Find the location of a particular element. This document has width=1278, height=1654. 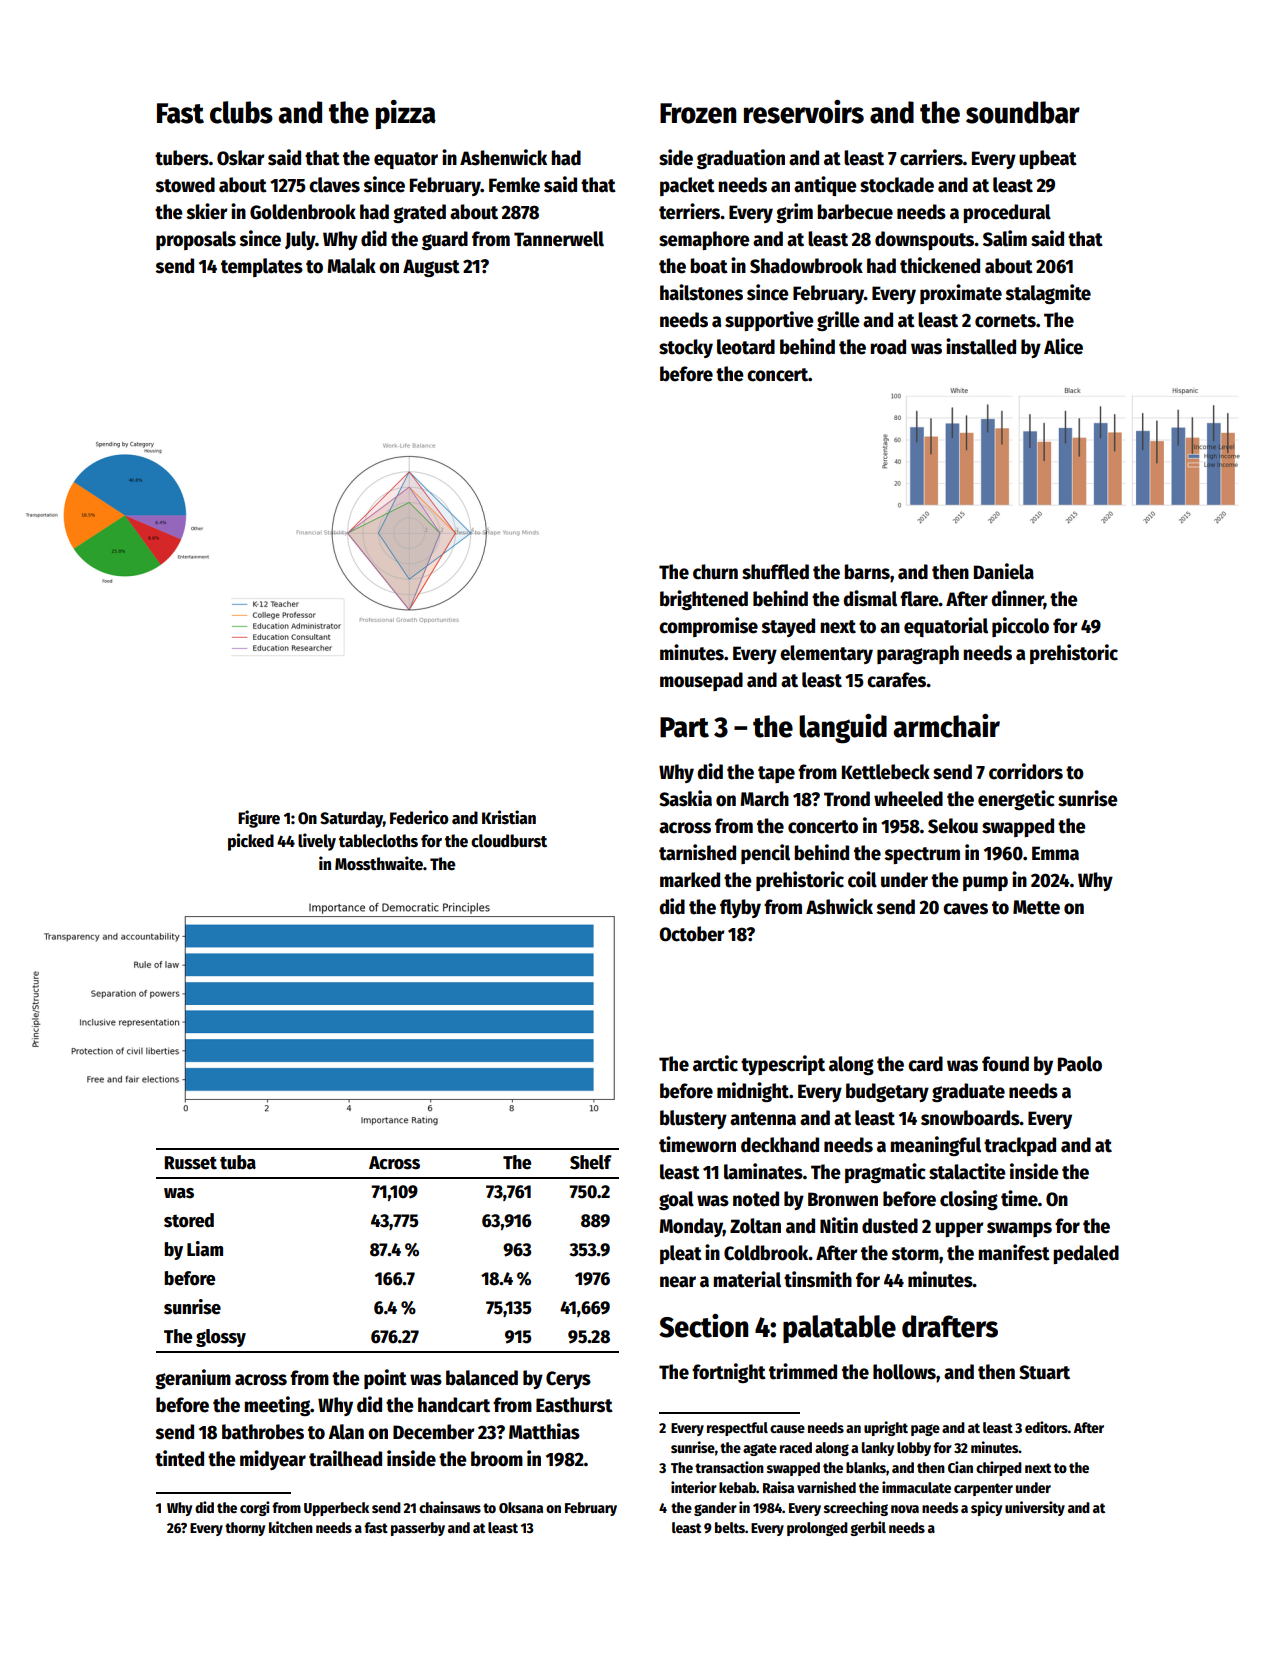

geranium is located at coordinates (193, 1379).
